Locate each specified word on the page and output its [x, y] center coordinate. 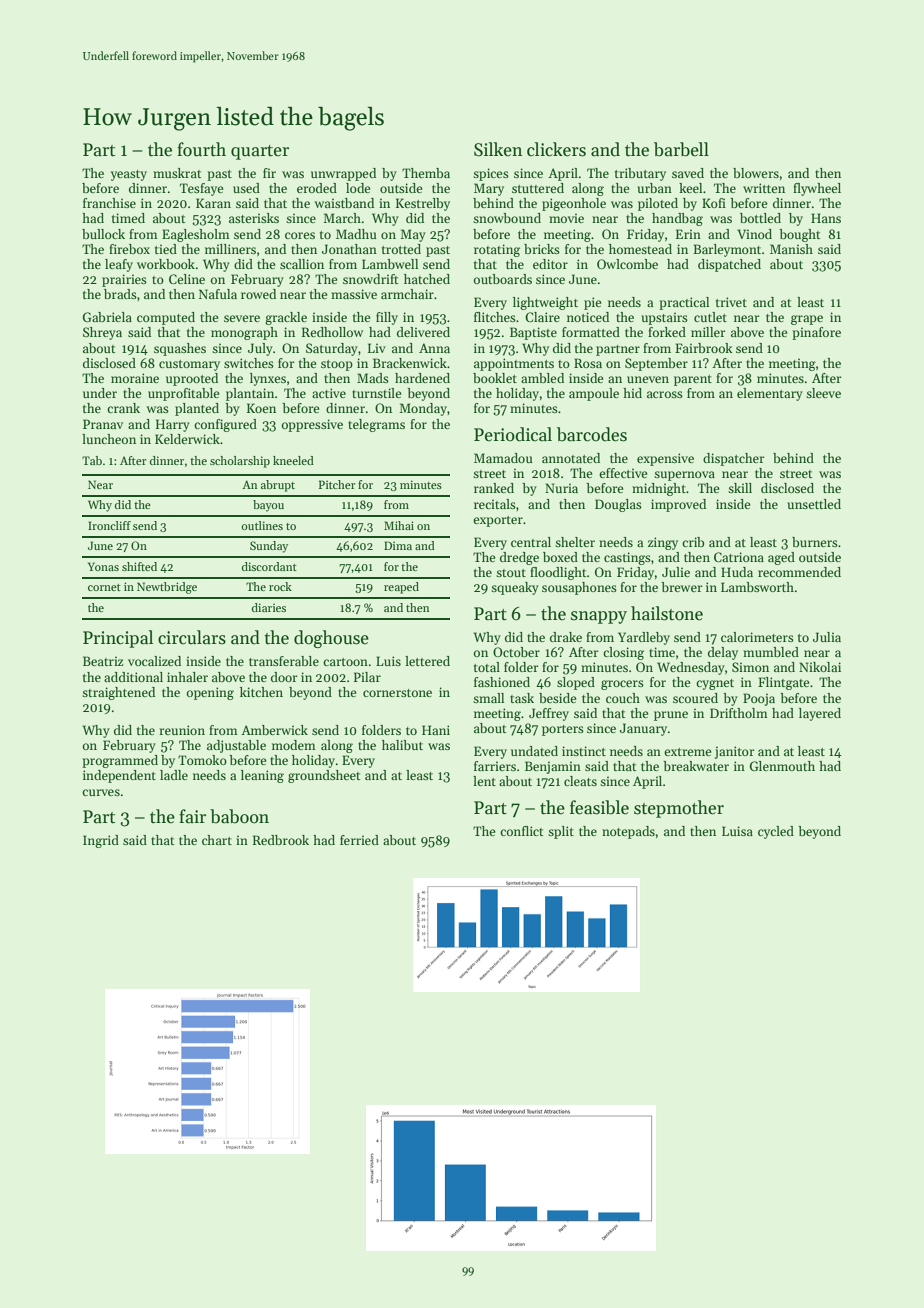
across [665, 394]
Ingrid [101, 841]
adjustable [236, 746]
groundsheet [324, 776]
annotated [571, 458]
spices [491, 174]
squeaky [515, 588]
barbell [681, 149]
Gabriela [107, 317]
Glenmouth [782, 766]
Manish [791, 249]
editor [550, 264]
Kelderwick [187, 439]
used [246, 188]
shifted [139, 566]
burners [815, 542]
